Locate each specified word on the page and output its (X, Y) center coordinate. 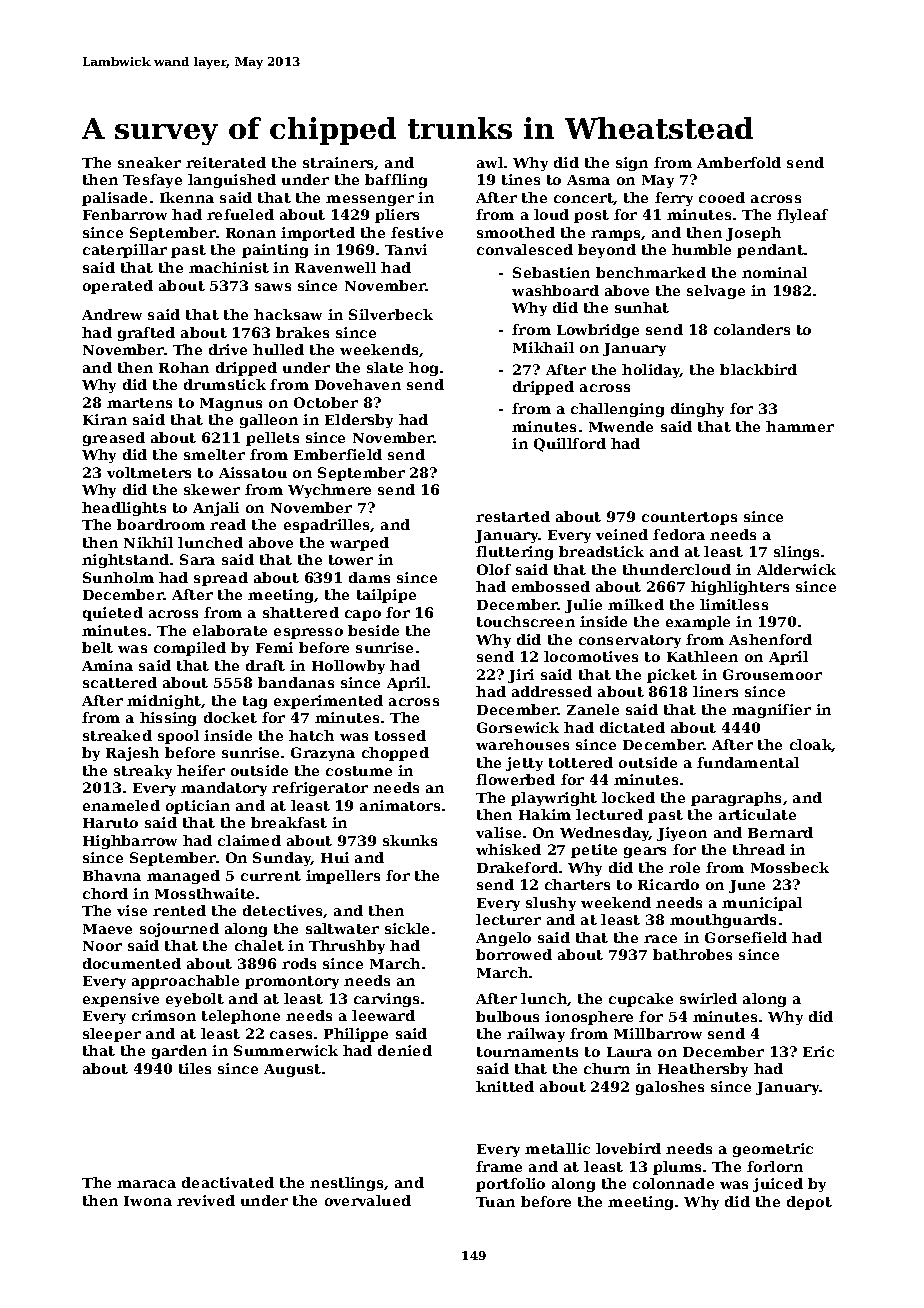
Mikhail (543, 347)
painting (275, 251)
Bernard (780, 832)
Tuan (495, 1202)
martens (139, 403)
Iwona (148, 1201)
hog (423, 369)
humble (701, 249)
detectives (283, 911)
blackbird (758, 369)
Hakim (545, 814)
